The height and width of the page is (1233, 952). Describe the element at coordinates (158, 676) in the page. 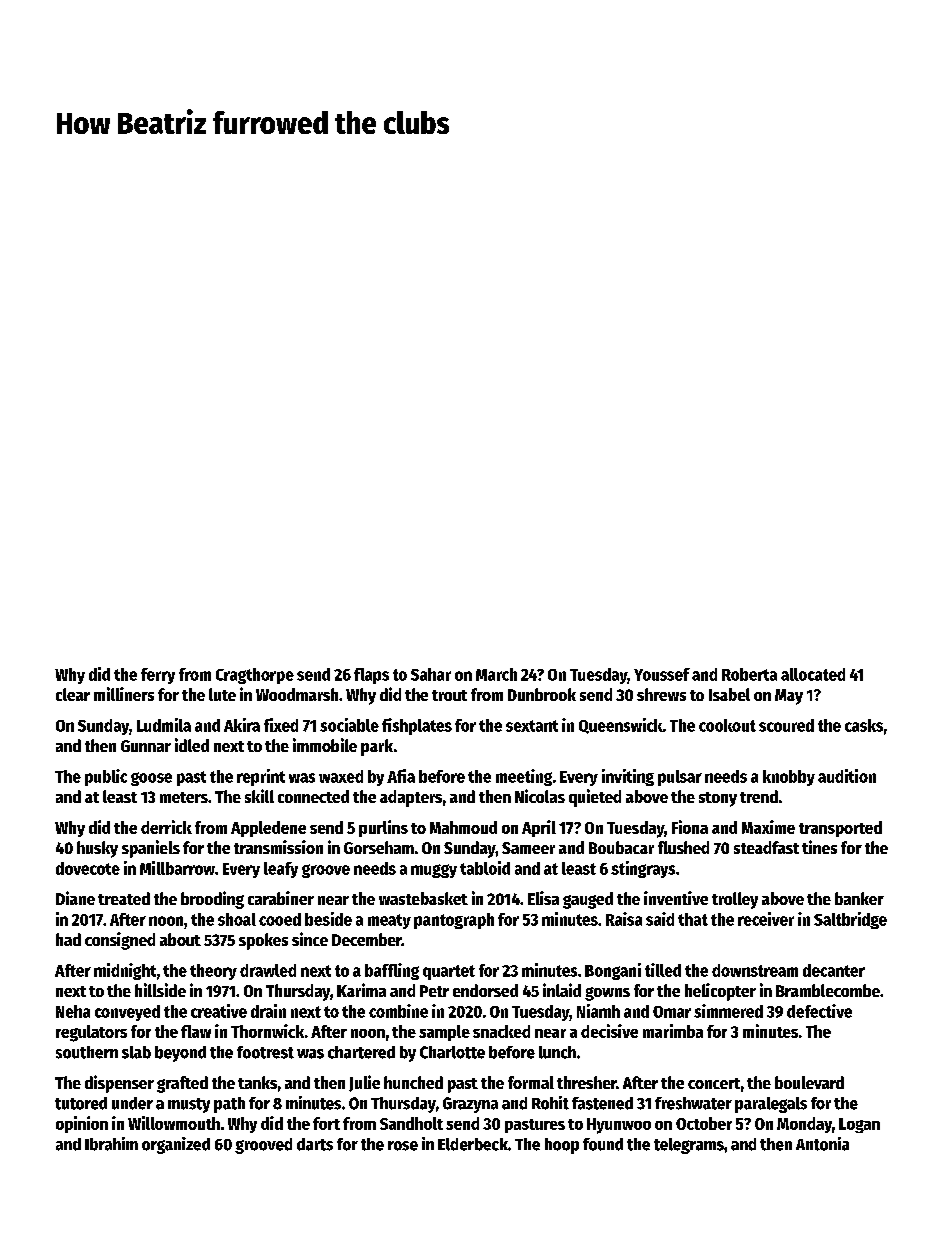

I see `ferry` at that location.
